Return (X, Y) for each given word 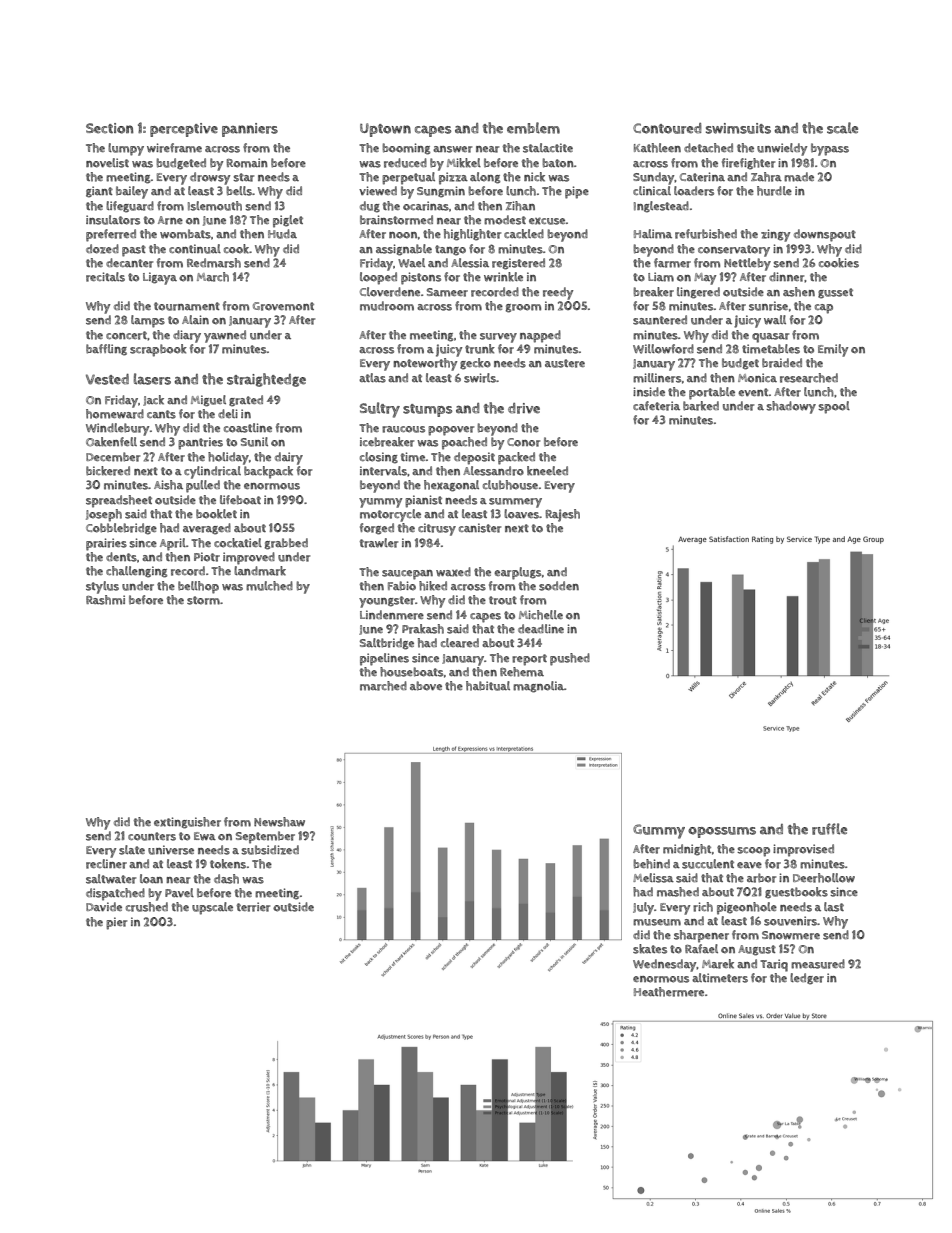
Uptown (385, 130)
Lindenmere (392, 615)
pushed (570, 659)
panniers (250, 130)
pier (116, 923)
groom (523, 308)
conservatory (734, 251)
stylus (102, 587)
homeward (115, 414)
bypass (830, 149)
